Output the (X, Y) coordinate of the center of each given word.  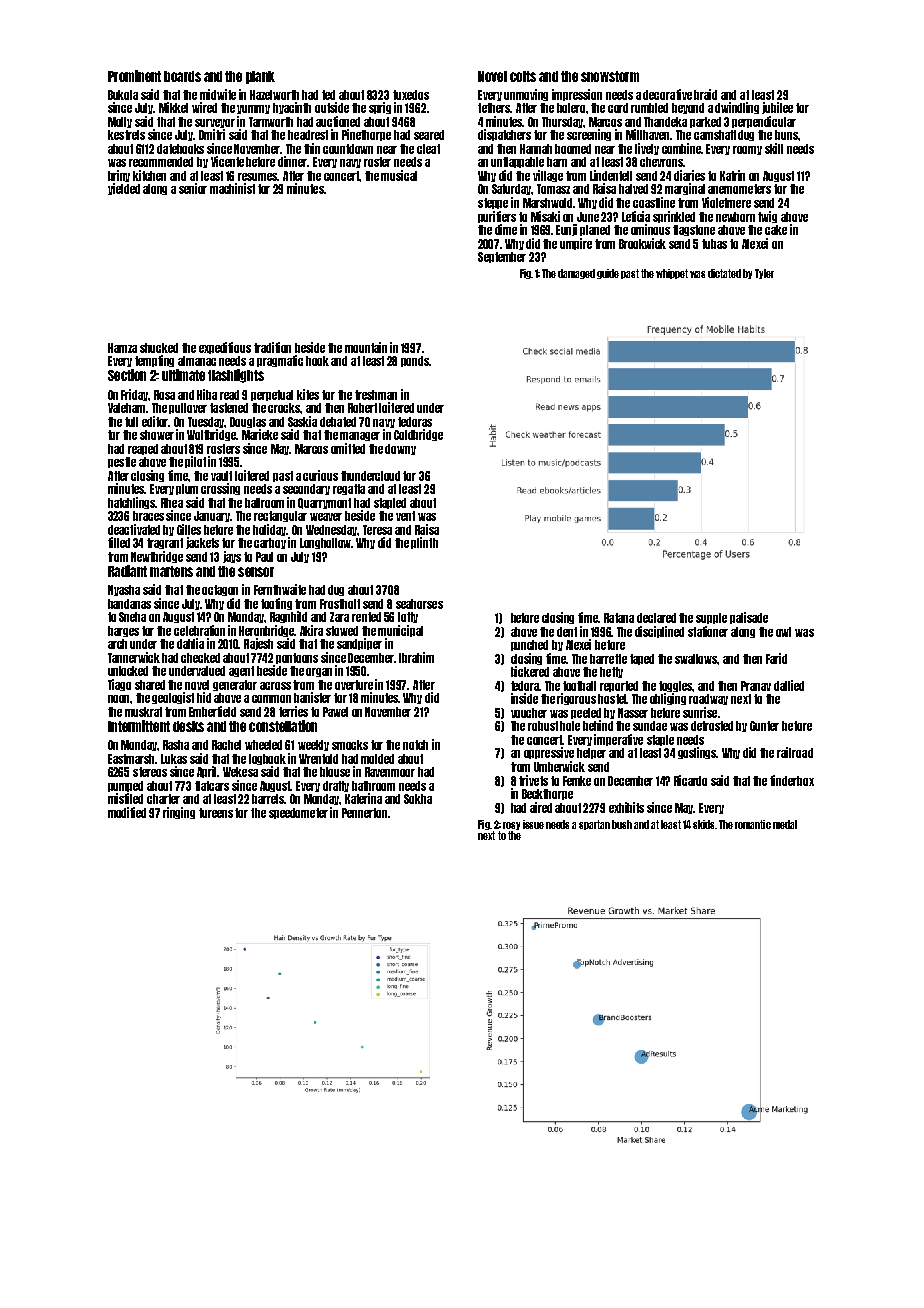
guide (608, 274)
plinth (424, 543)
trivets (533, 780)
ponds (415, 361)
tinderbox (792, 780)
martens (171, 571)
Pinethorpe (366, 135)
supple (711, 618)
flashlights (236, 376)
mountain (366, 347)
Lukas (174, 759)
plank (260, 77)
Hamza (122, 348)
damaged (576, 274)
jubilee (777, 108)
